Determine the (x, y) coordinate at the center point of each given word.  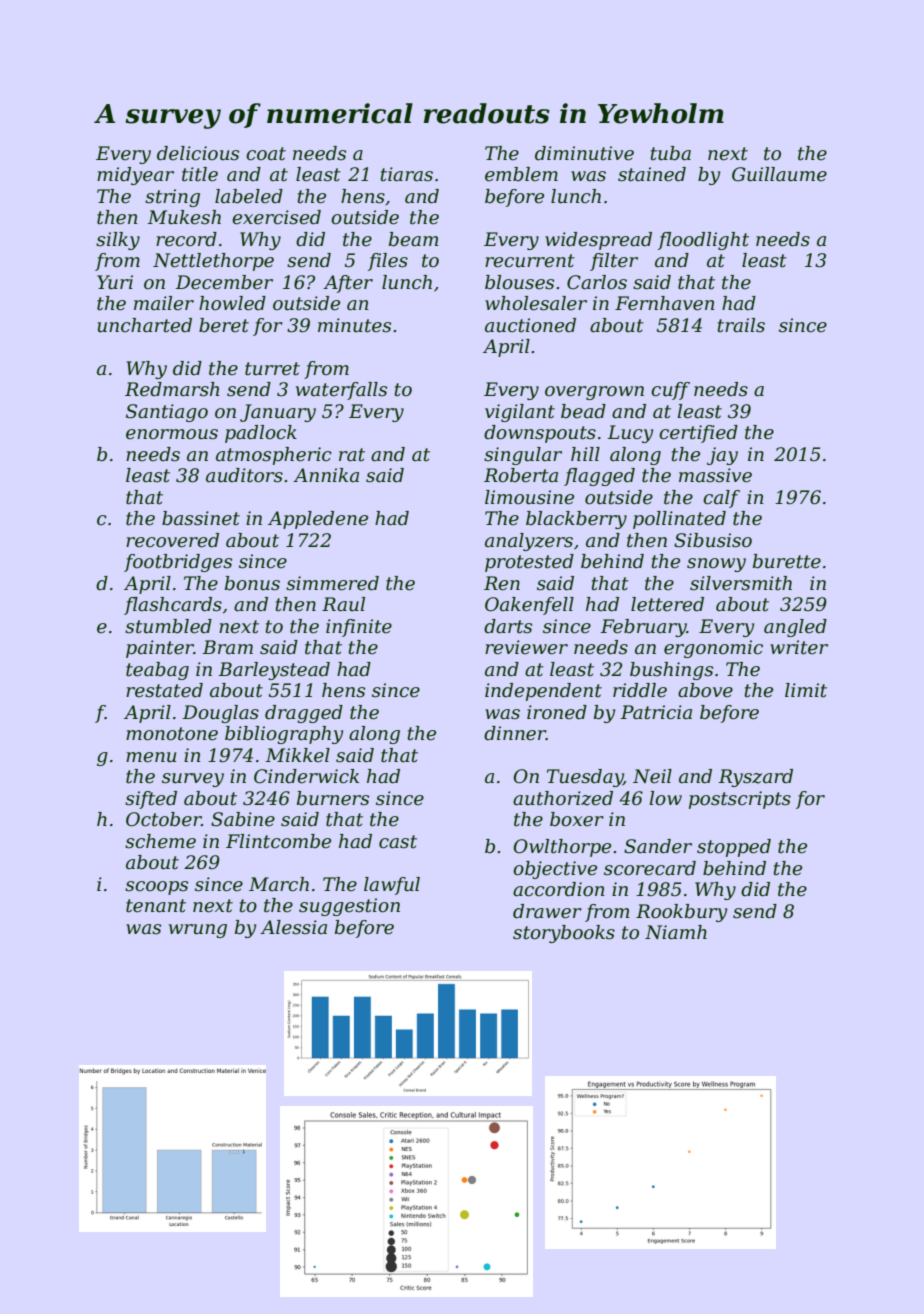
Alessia (293, 927)
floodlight (703, 241)
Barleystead (274, 671)
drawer (547, 911)
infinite (359, 628)
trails (741, 325)
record (186, 239)
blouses (519, 282)
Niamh (676, 932)
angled (795, 628)
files (388, 262)
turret (272, 369)
